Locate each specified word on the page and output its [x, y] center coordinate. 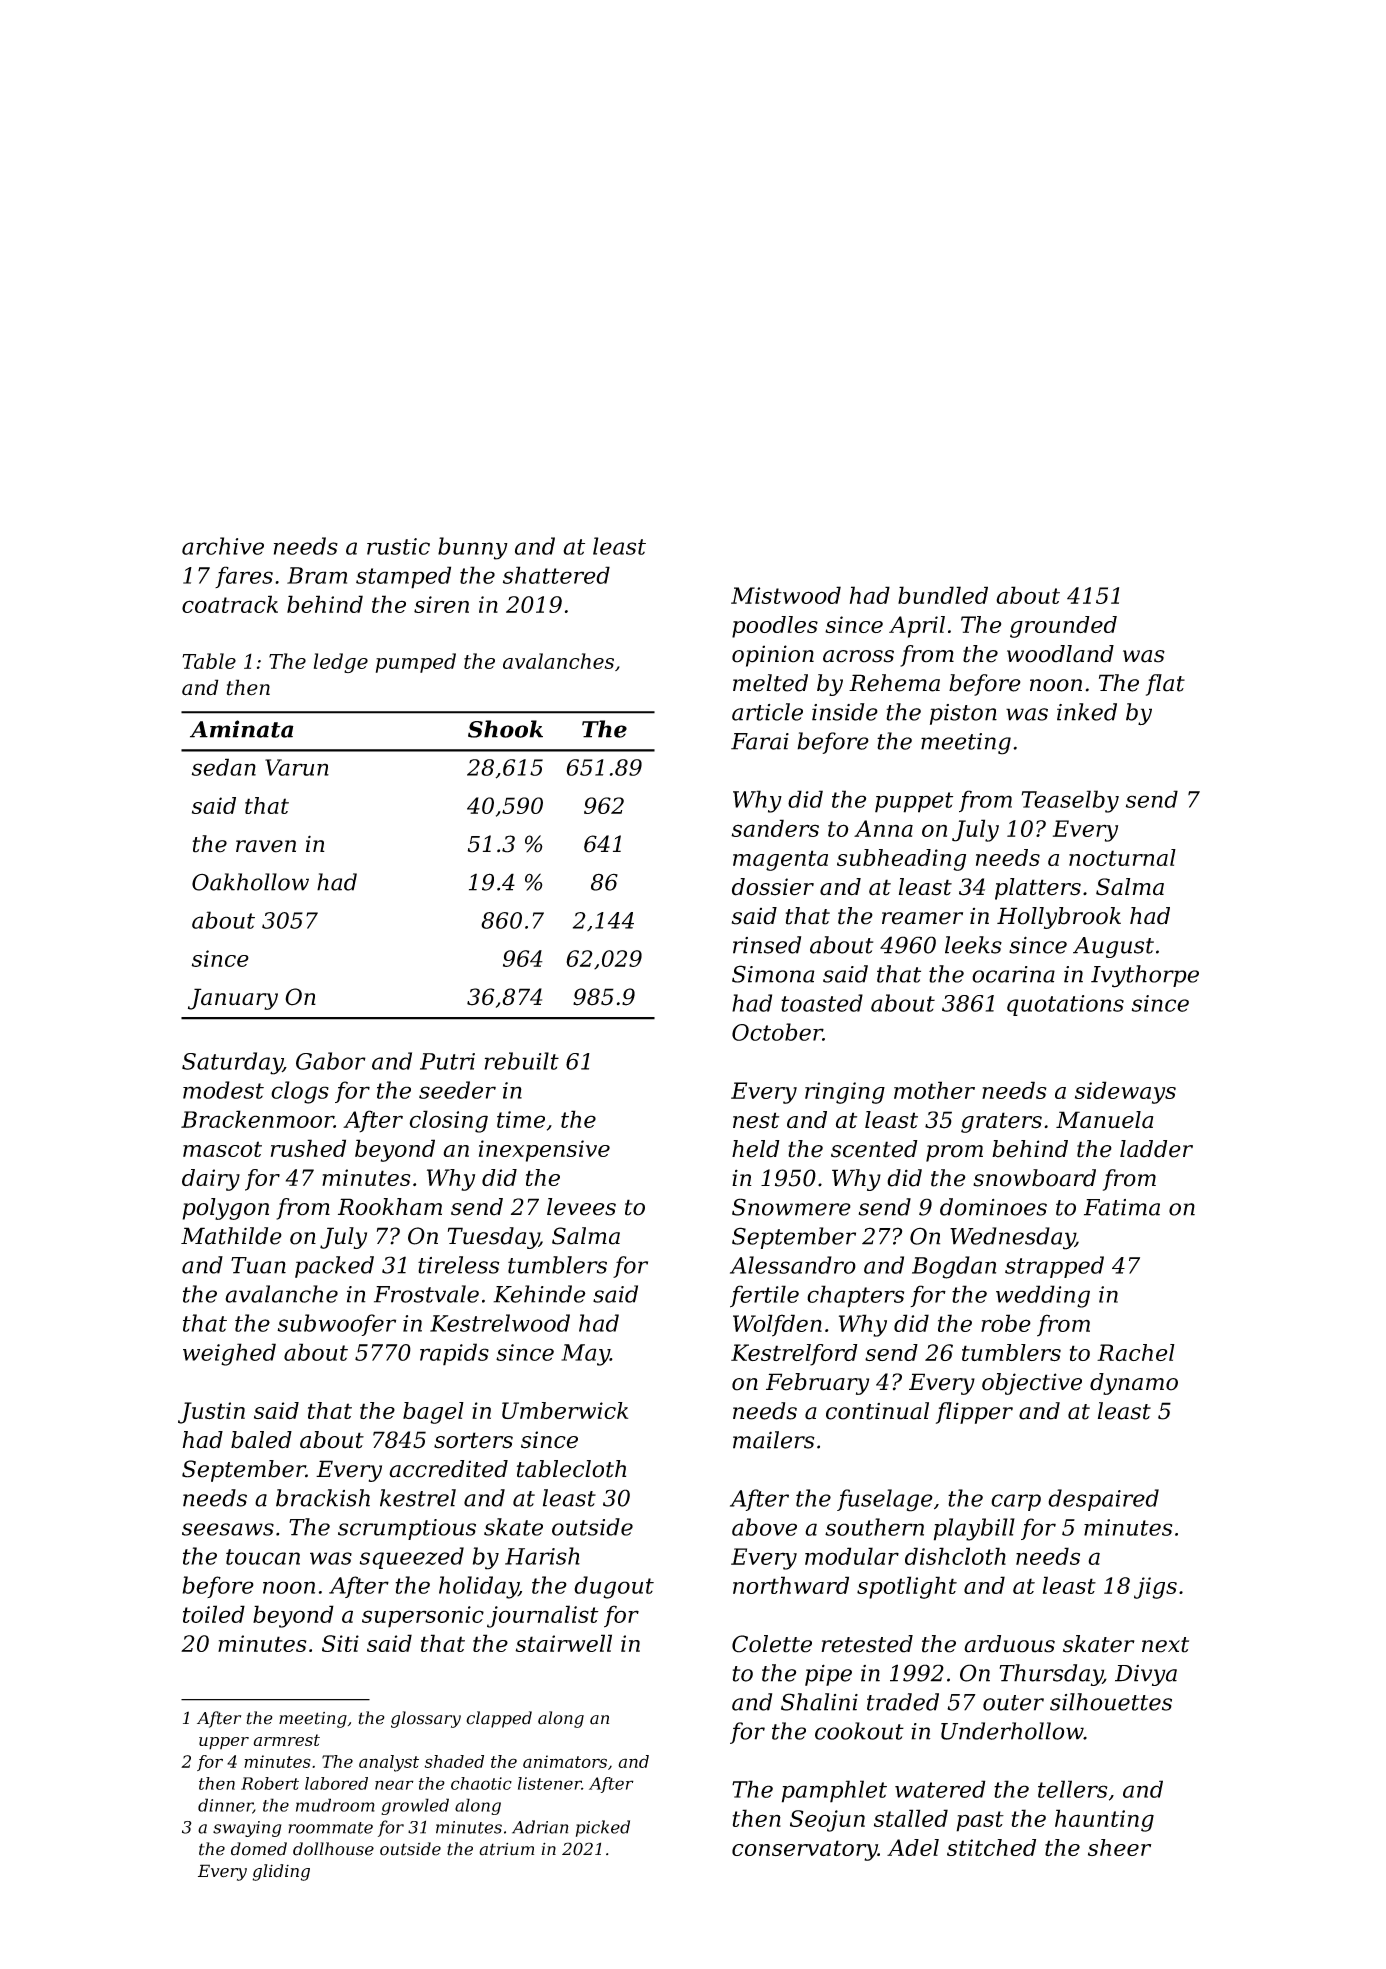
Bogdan [954, 1267]
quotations [1065, 1005]
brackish [323, 1498]
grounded [1063, 627]
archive [223, 546]
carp [1016, 1502]
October [777, 1032]
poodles [775, 627]
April [917, 627]
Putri [447, 1061]
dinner [225, 1806]
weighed [229, 1354]
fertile [764, 1296]
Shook [505, 729]
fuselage [885, 1500]
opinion [773, 656]
